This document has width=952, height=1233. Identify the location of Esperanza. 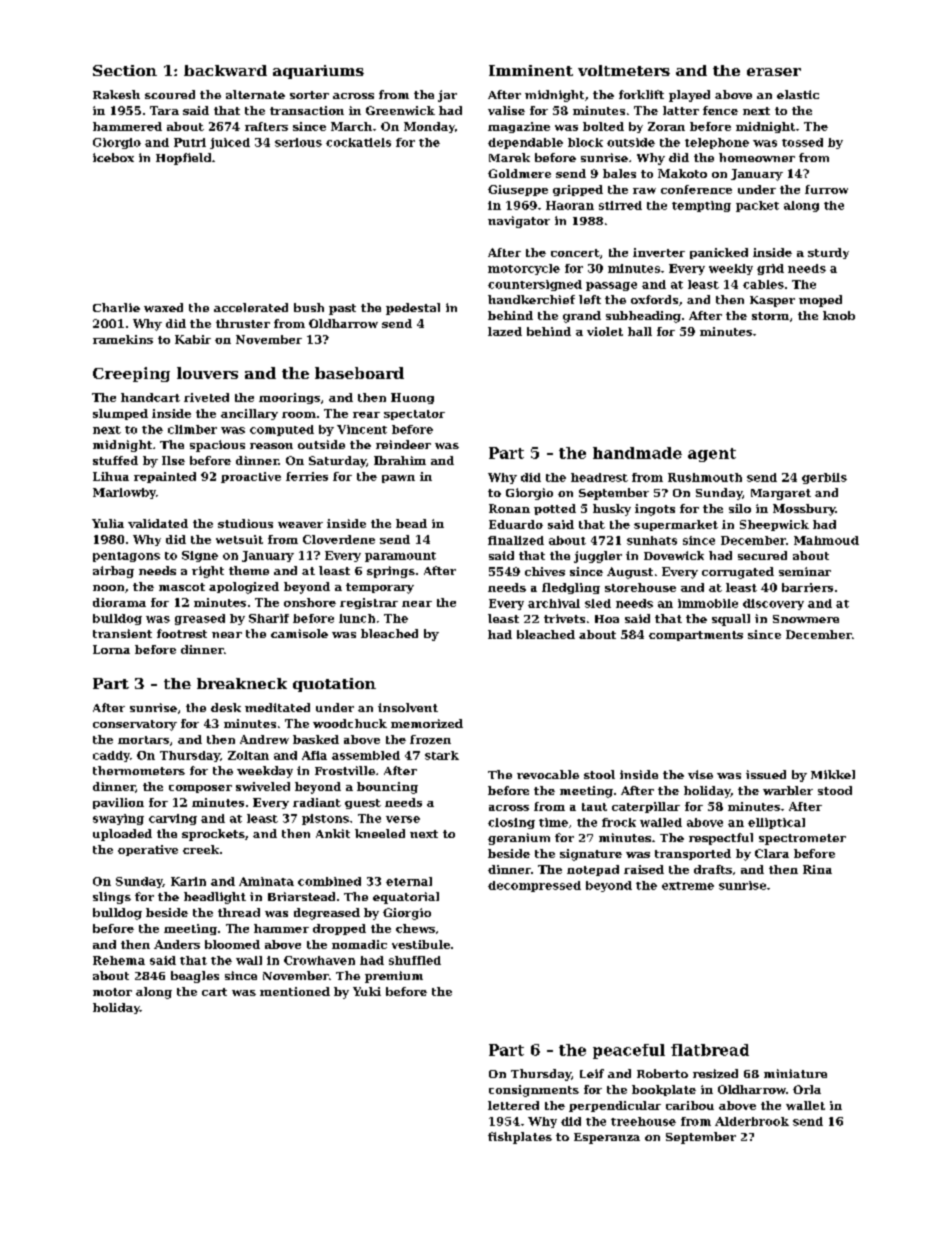
(607, 1138).
